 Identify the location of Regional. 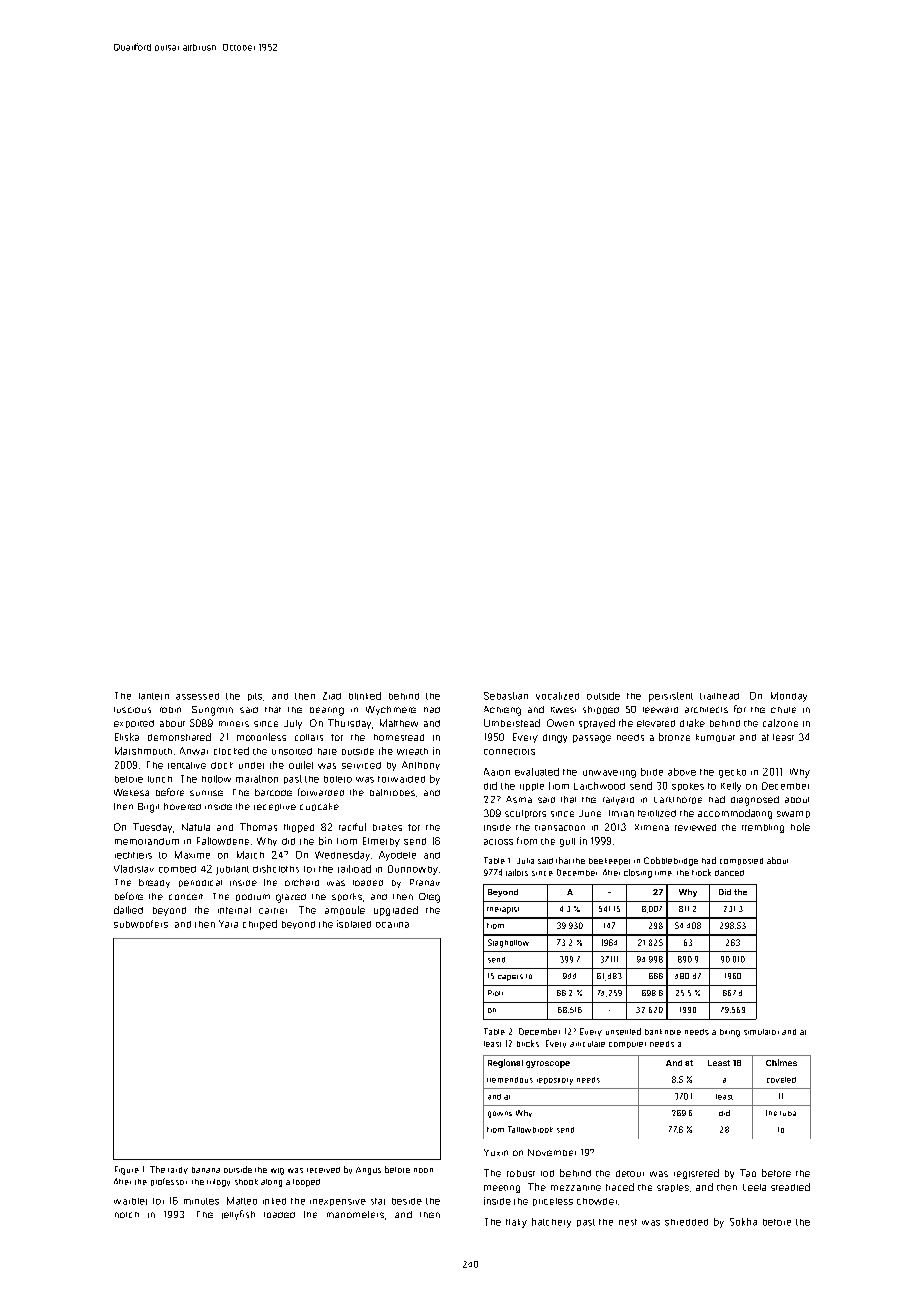
(505, 1063).
